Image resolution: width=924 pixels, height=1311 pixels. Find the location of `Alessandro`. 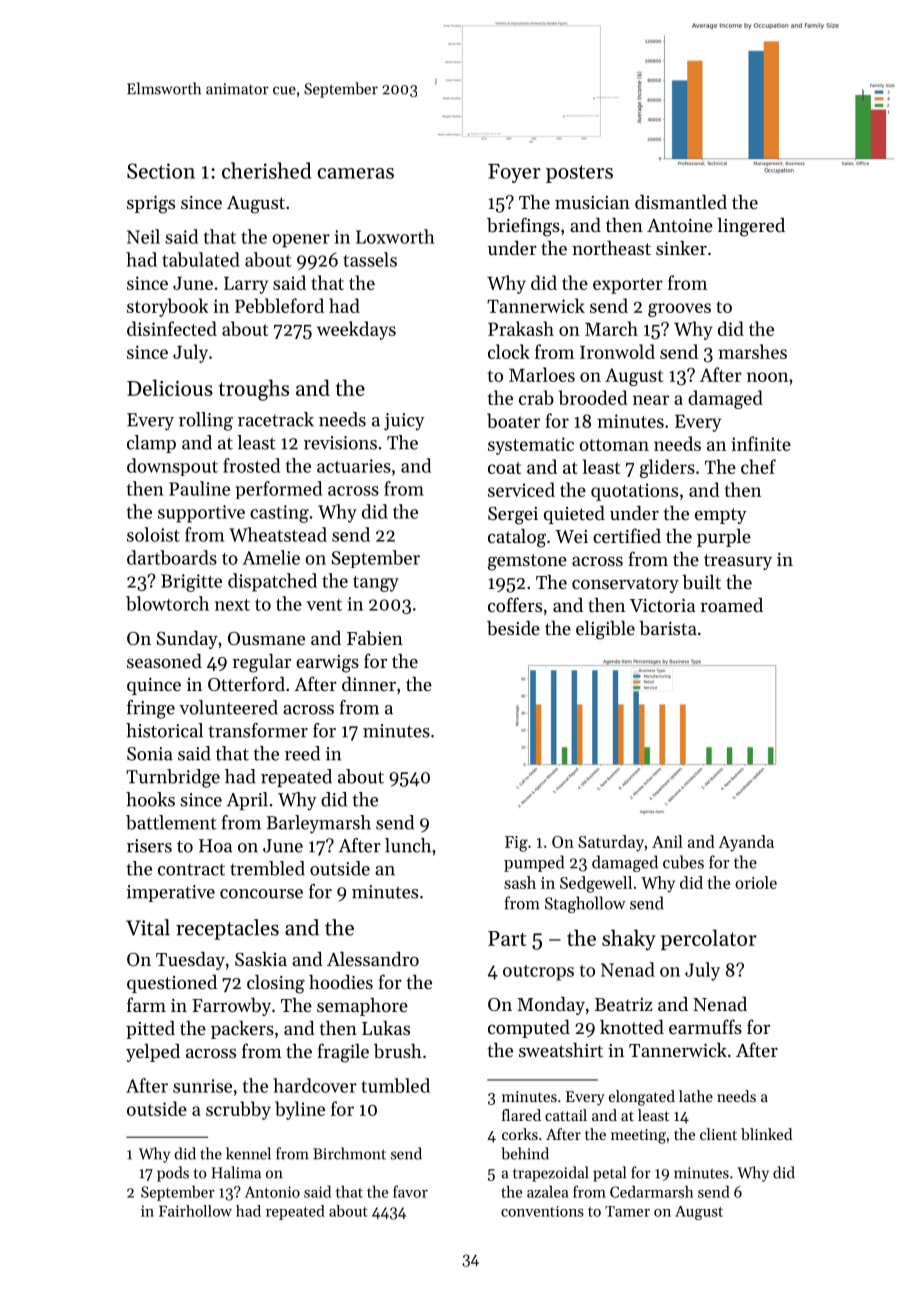

Alessandro is located at coordinates (373, 959).
